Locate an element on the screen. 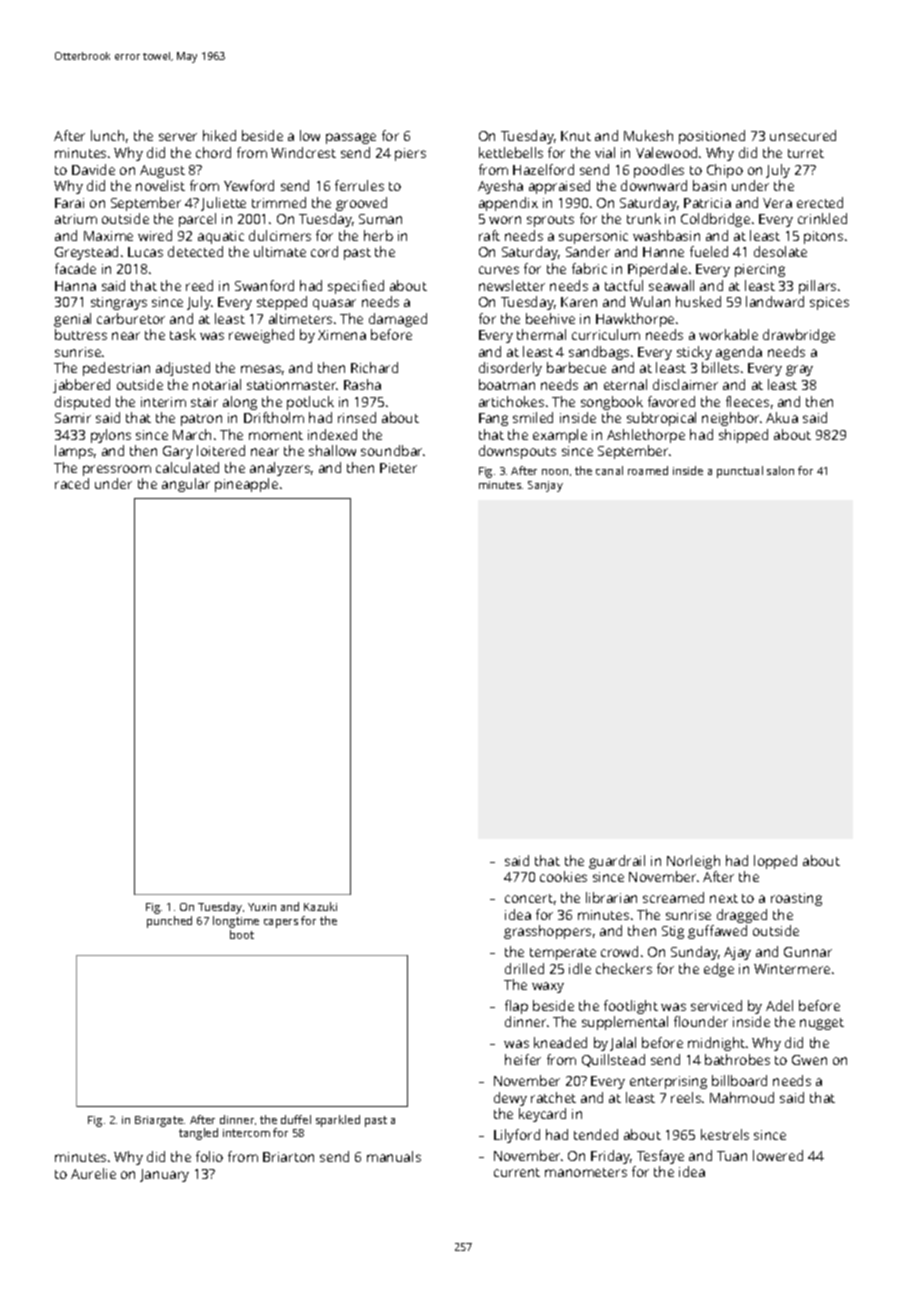  pineapple is located at coordinates (246, 485).
